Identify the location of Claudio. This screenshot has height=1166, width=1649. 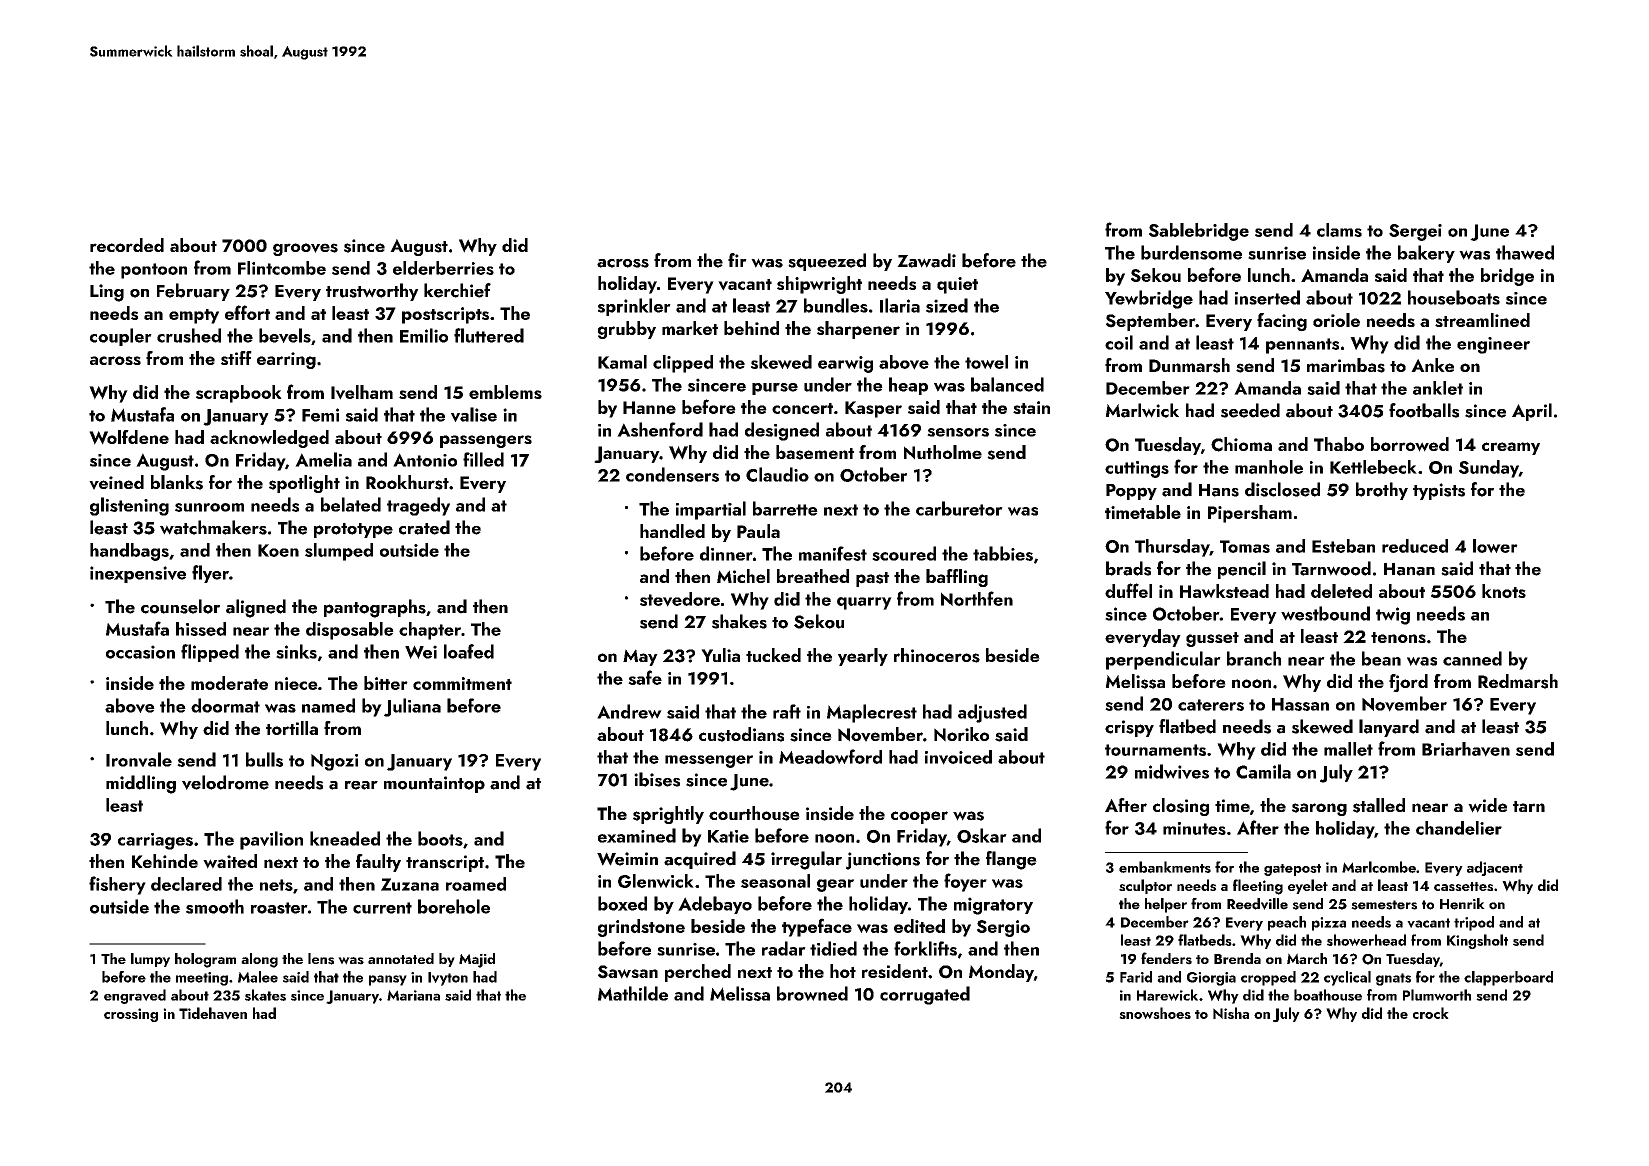
(777, 474).
